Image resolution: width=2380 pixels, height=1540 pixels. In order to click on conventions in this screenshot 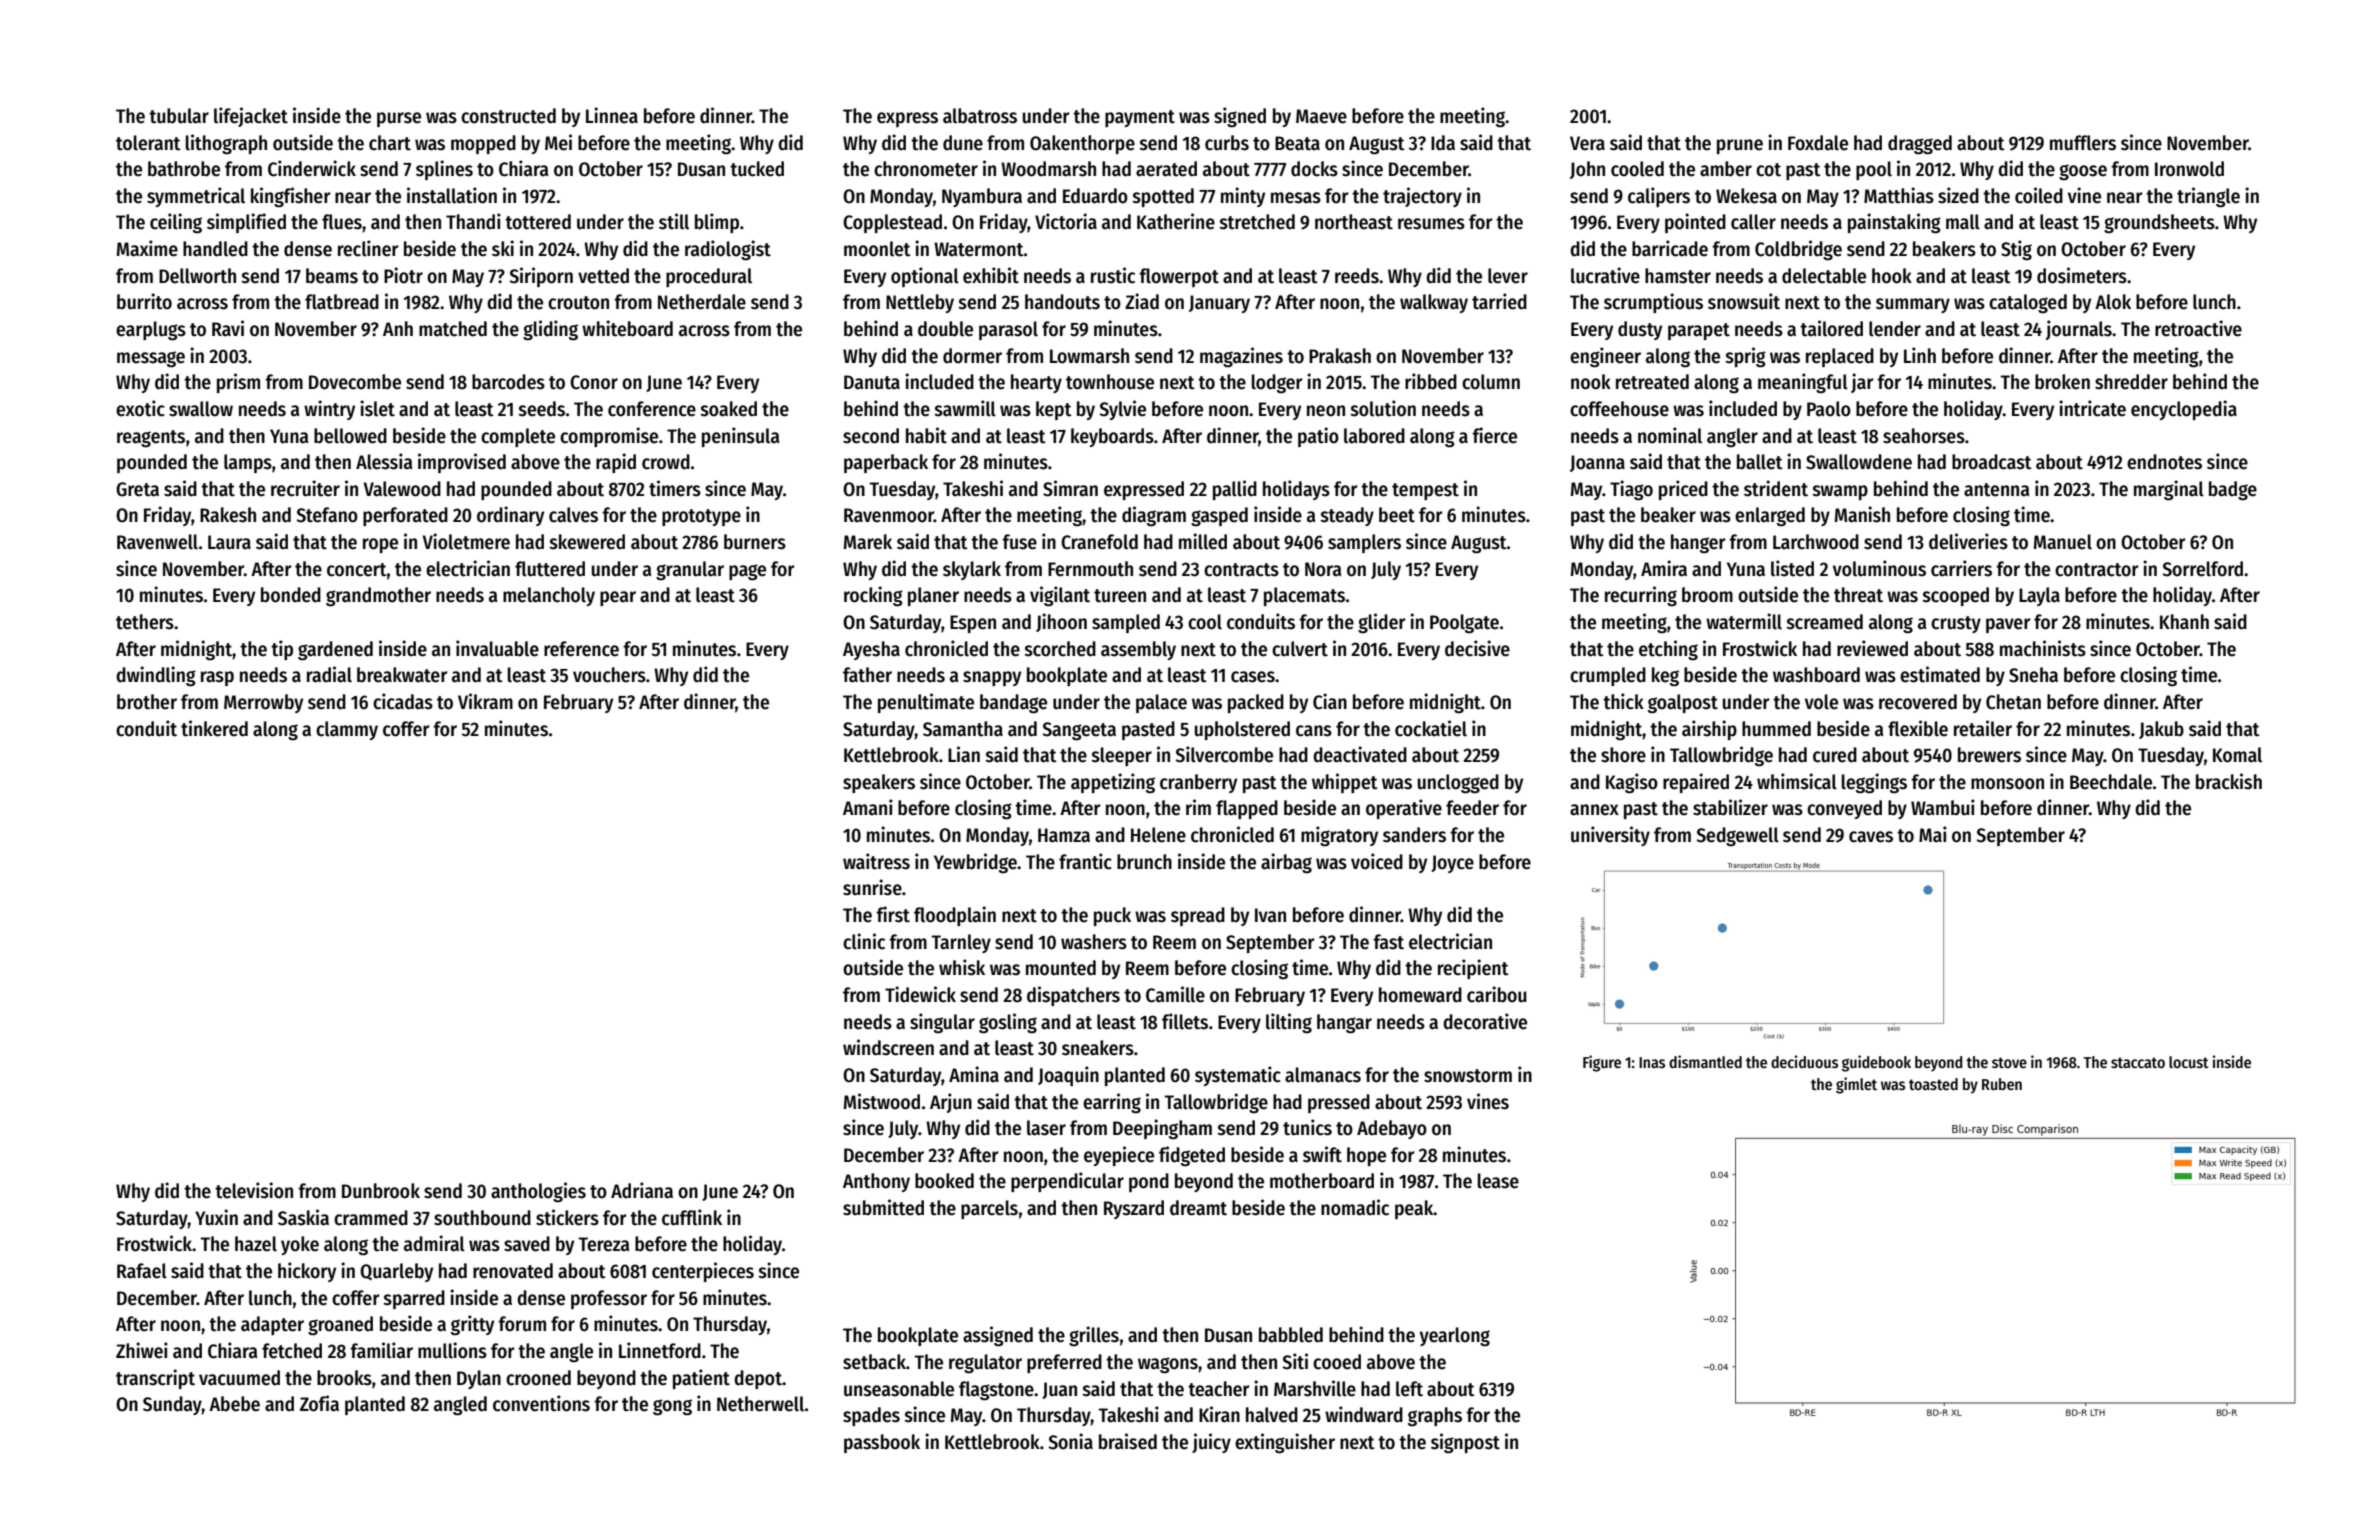, I will do `click(541, 1403)`.
